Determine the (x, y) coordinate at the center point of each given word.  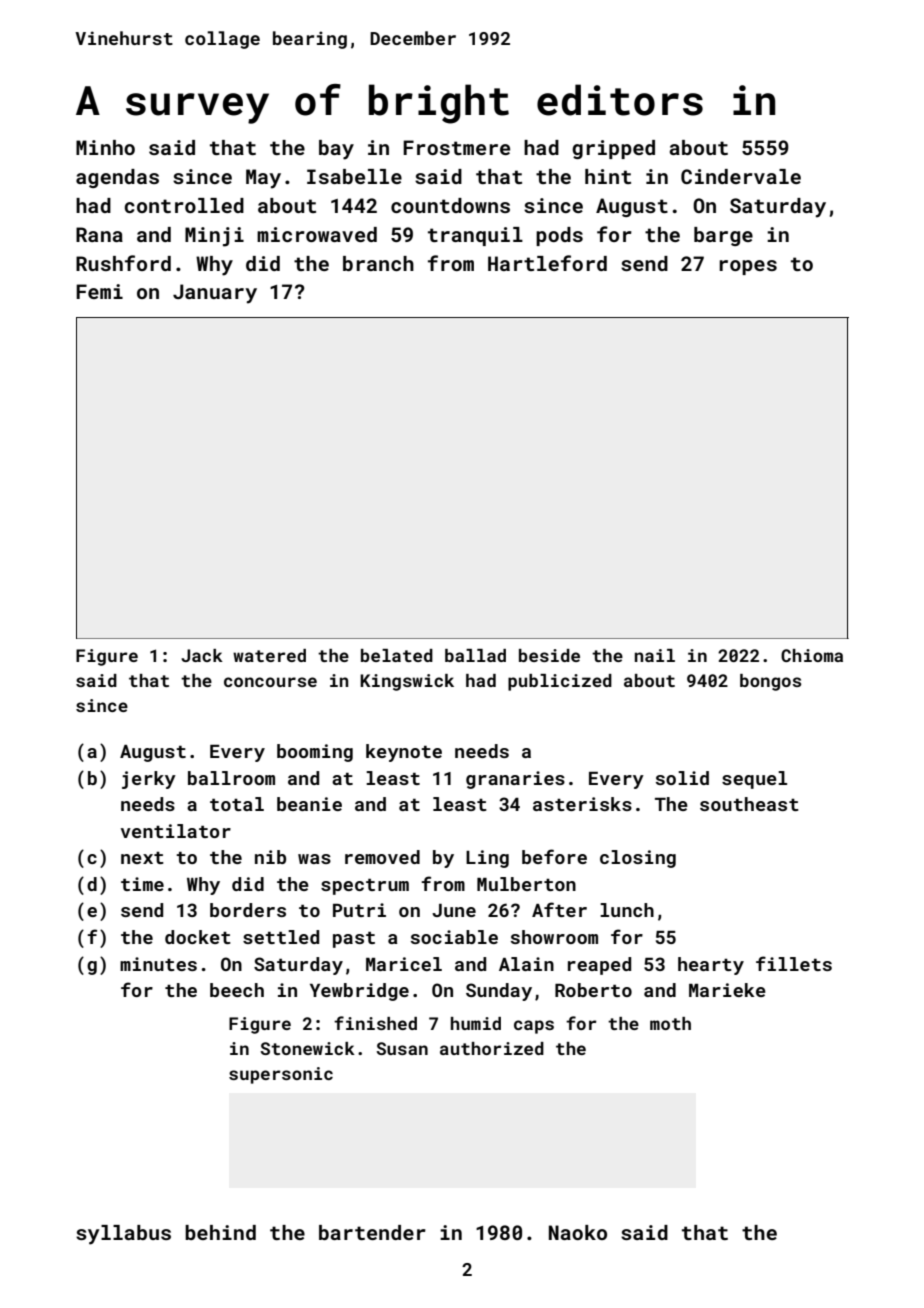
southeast (749, 804)
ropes (748, 267)
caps (534, 1027)
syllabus (123, 1235)
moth (670, 1023)
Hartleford (547, 263)
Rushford (123, 263)
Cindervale (741, 176)
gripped (613, 149)
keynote (404, 753)
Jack (202, 655)
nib (270, 857)
